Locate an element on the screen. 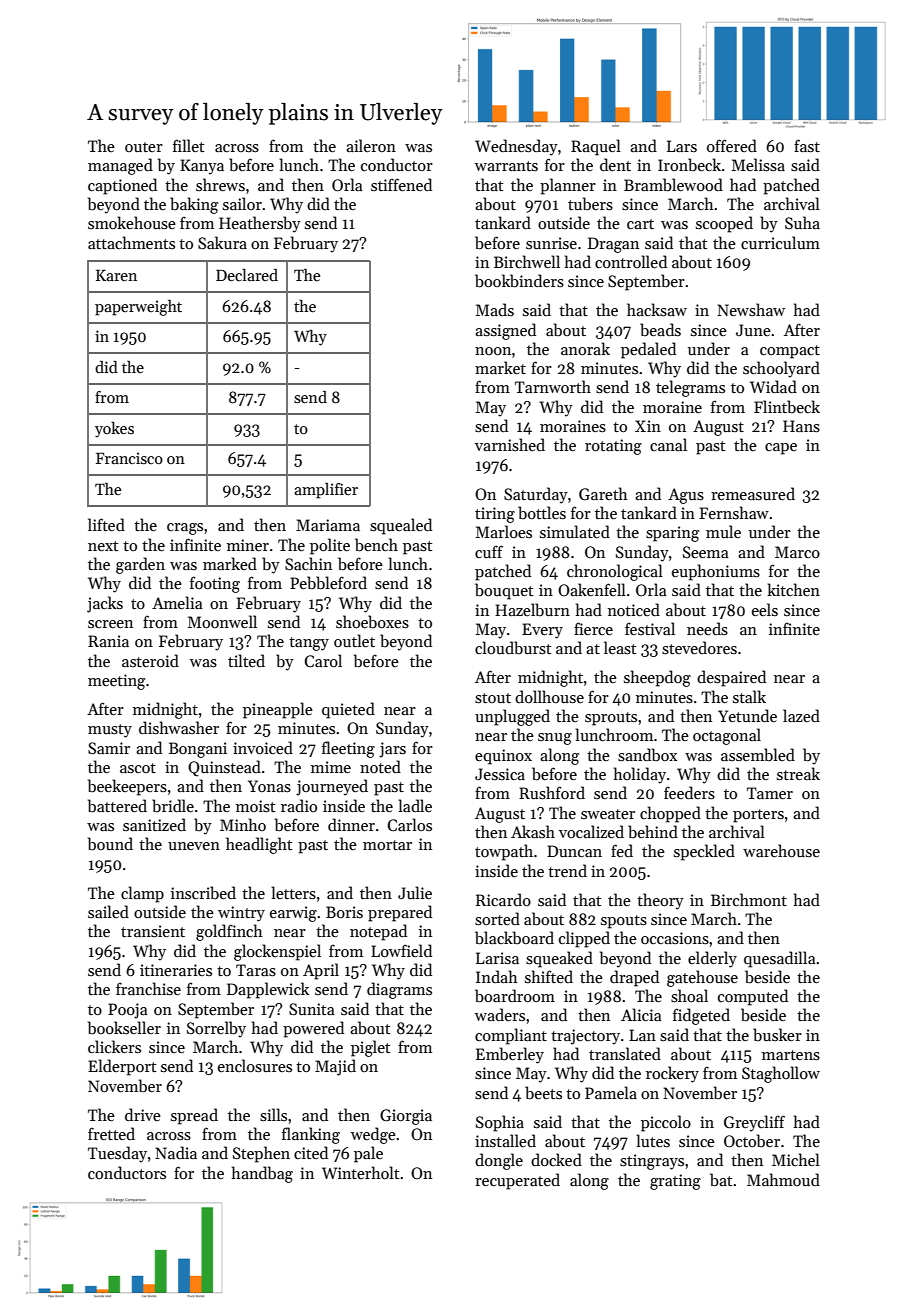 The width and height of the screenshot is (908, 1316). kitchen is located at coordinates (793, 589).
